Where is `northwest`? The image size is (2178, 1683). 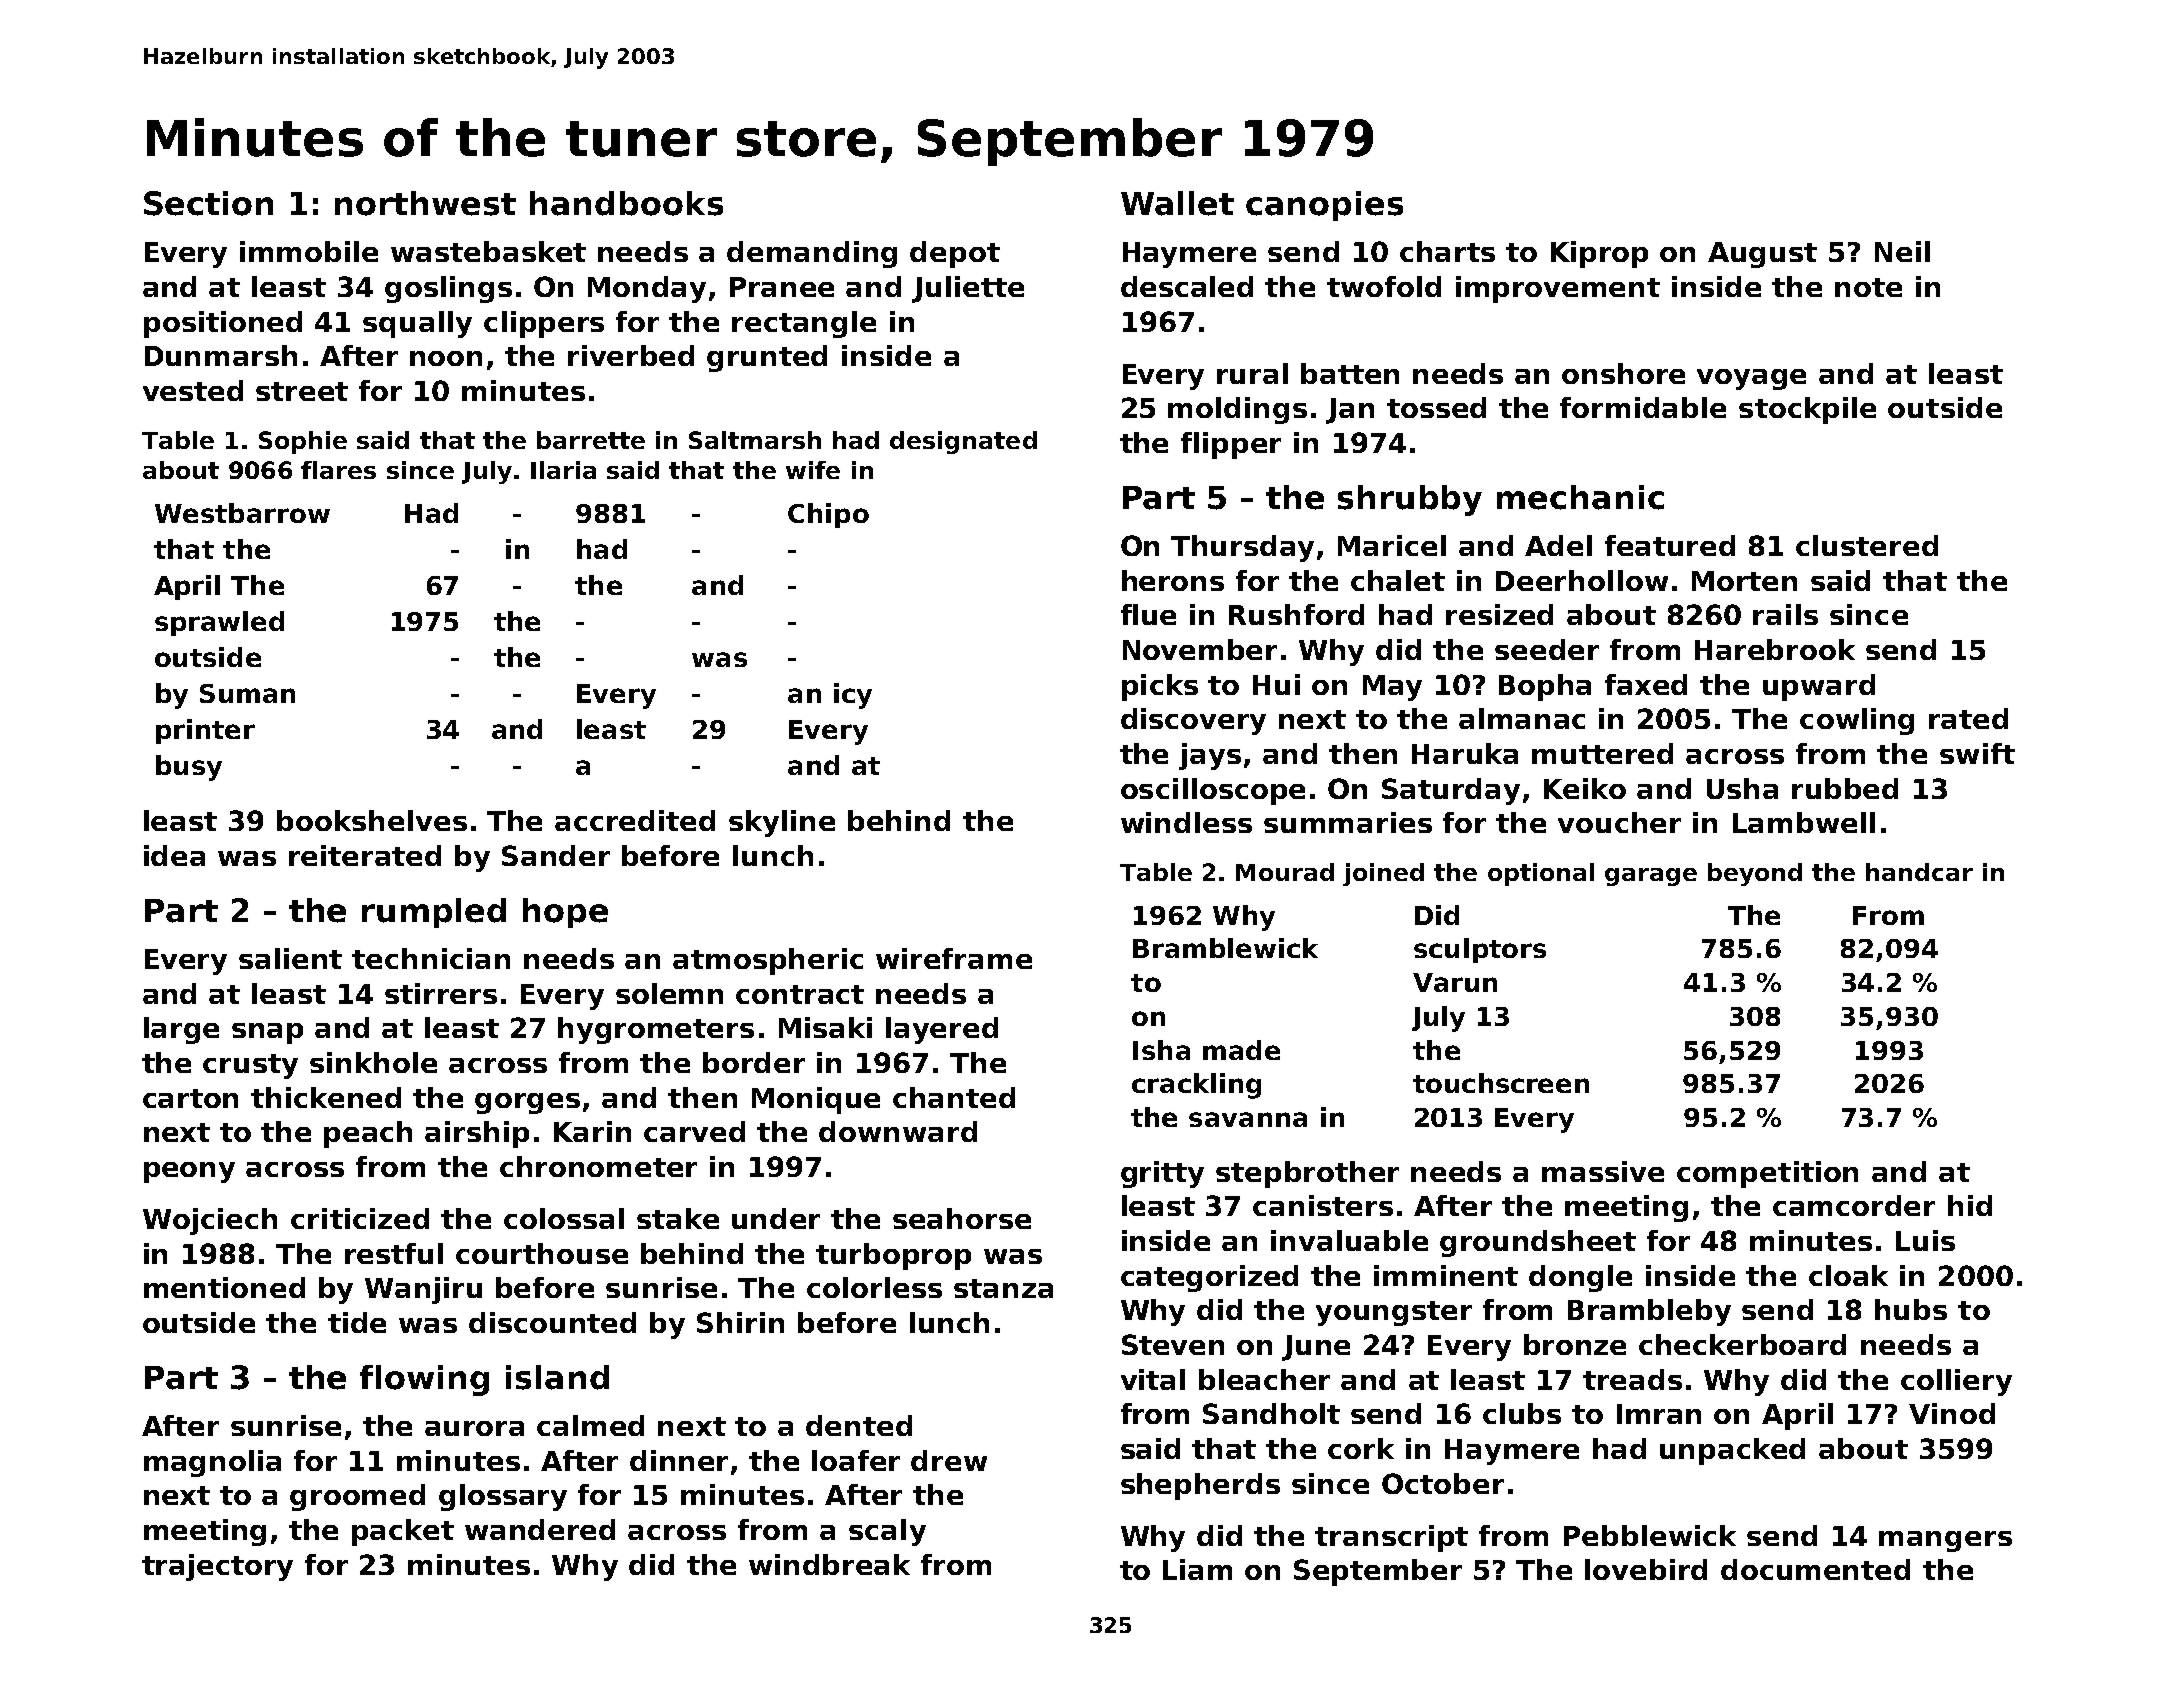 northwest is located at coordinates (425, 203).
